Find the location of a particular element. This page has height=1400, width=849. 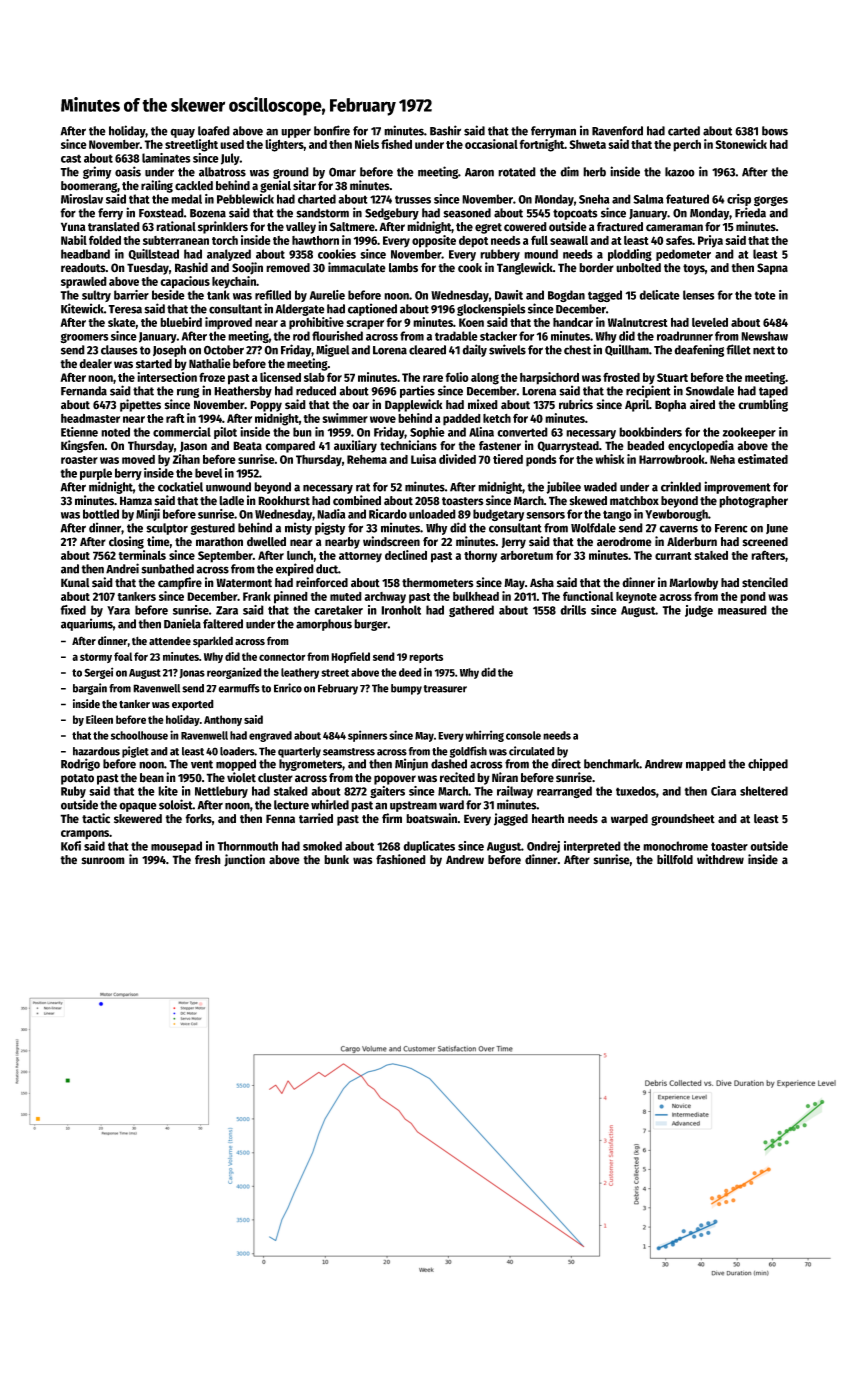

windscreen is located at coordinates (391, 541).
